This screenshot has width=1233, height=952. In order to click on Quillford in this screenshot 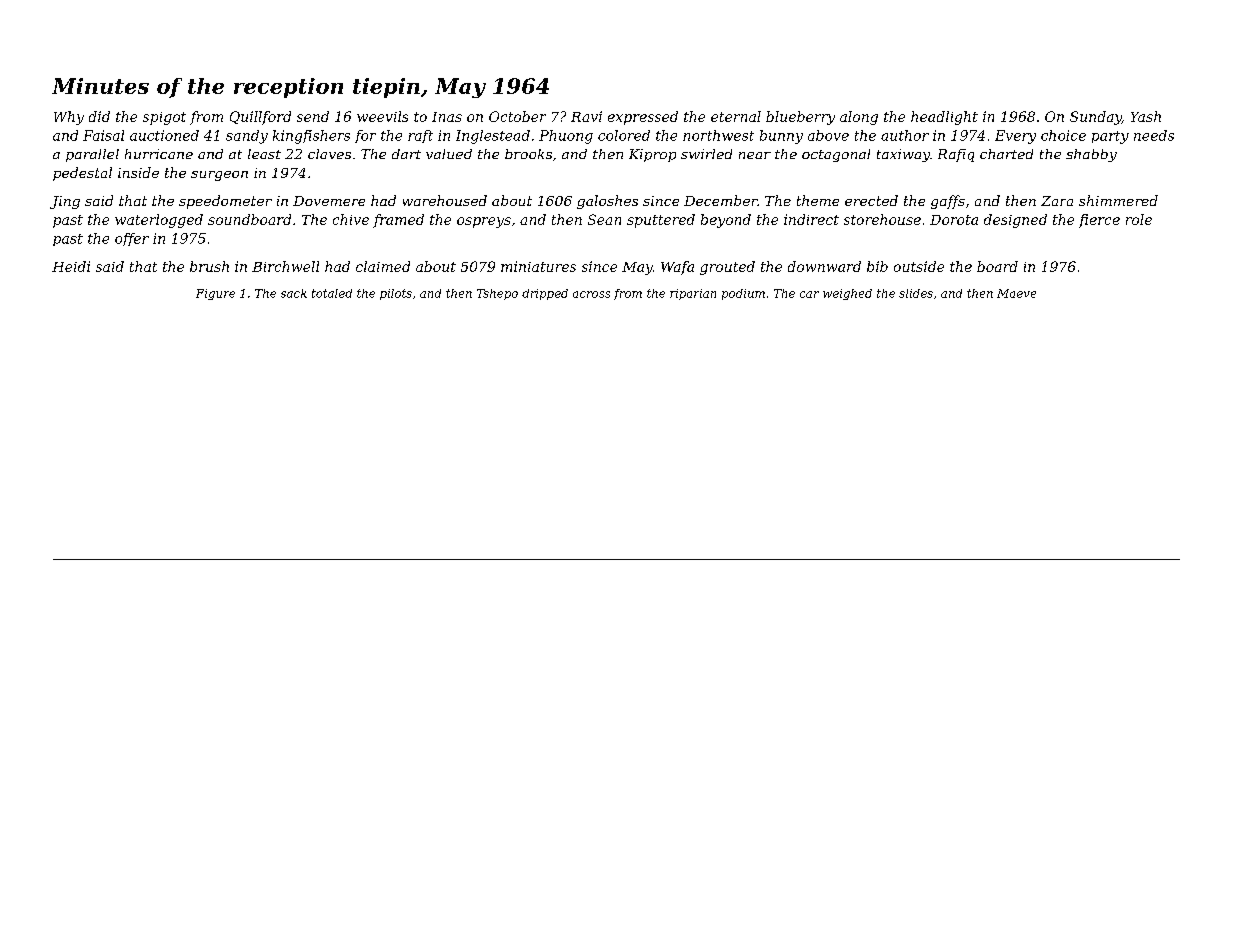, I will do `click(260, 118)`.
